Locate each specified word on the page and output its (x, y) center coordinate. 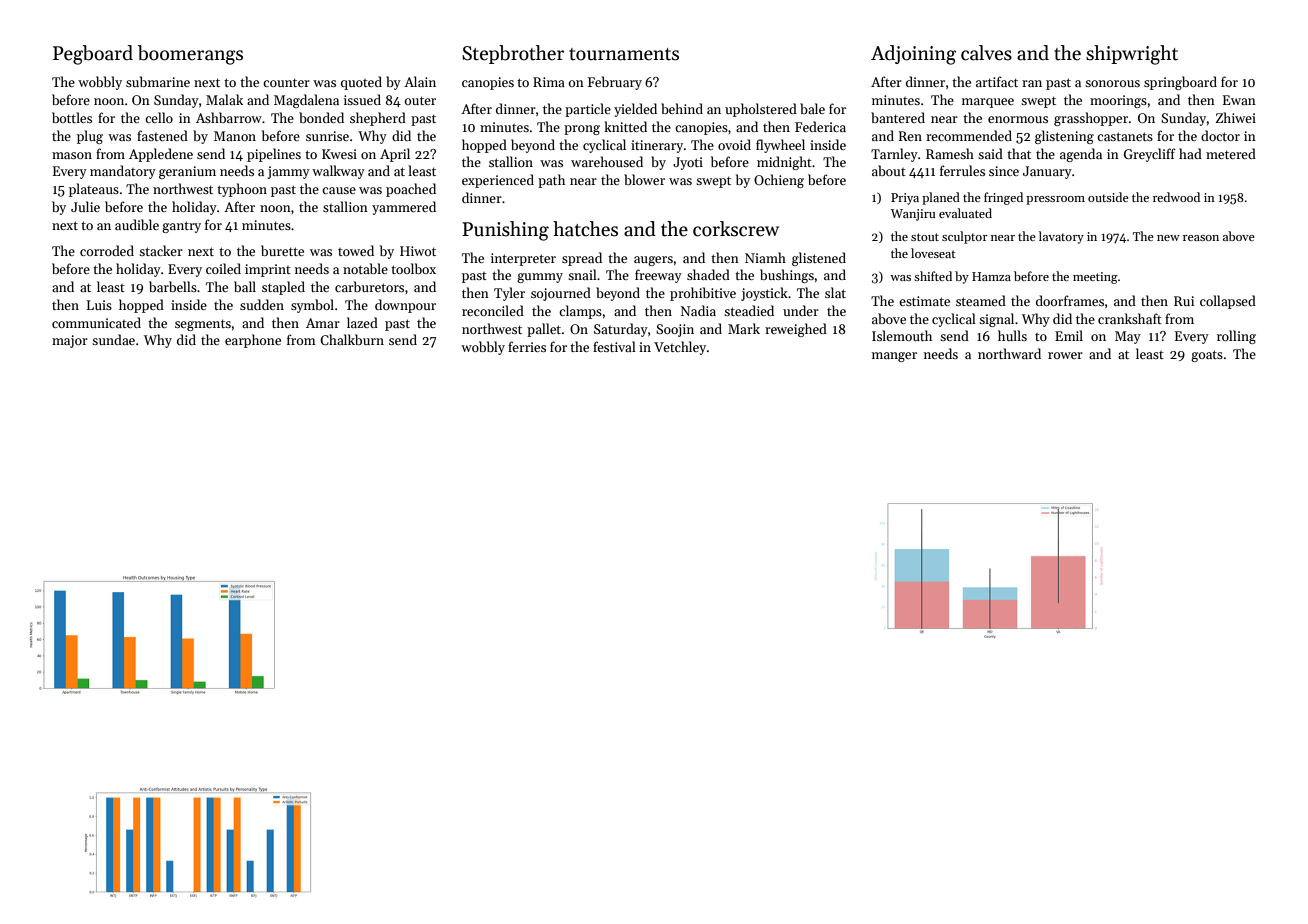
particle (588, 110)
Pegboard (93, 55)
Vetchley (680, 348)
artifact (997, 81)
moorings (1118, 101)
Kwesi (339, 154)
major (70, 341)
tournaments (624, 54)
